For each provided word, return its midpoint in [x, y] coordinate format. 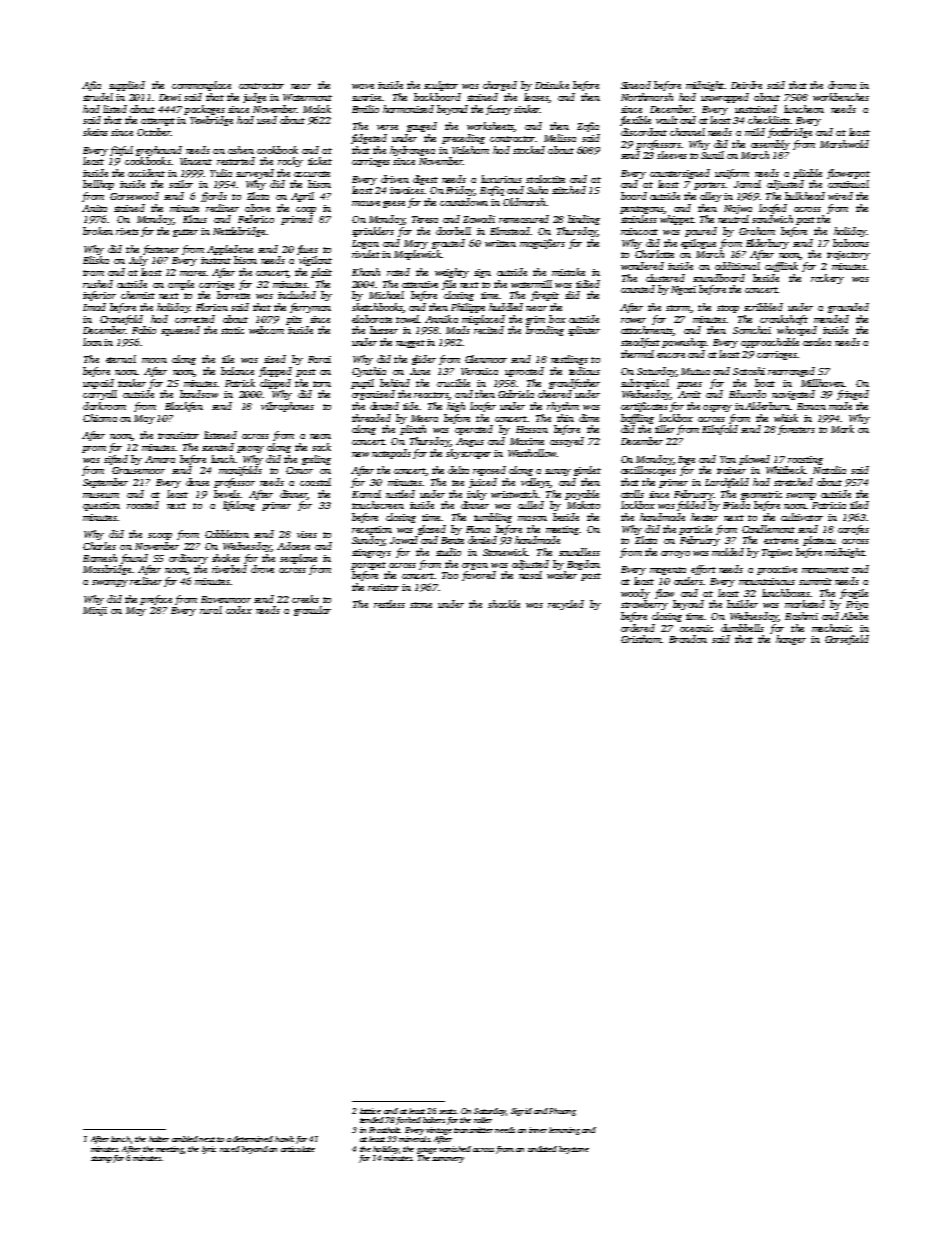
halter [159, 1139]
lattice [370, 1111]
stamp [101, 1159]
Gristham [641, 639]
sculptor [441, 86]
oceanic [696, 628]
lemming [564, 1131]
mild [755, 132]
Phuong [562, 1112]
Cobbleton [227, 534]
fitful [121, 151]
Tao [450, 575]
